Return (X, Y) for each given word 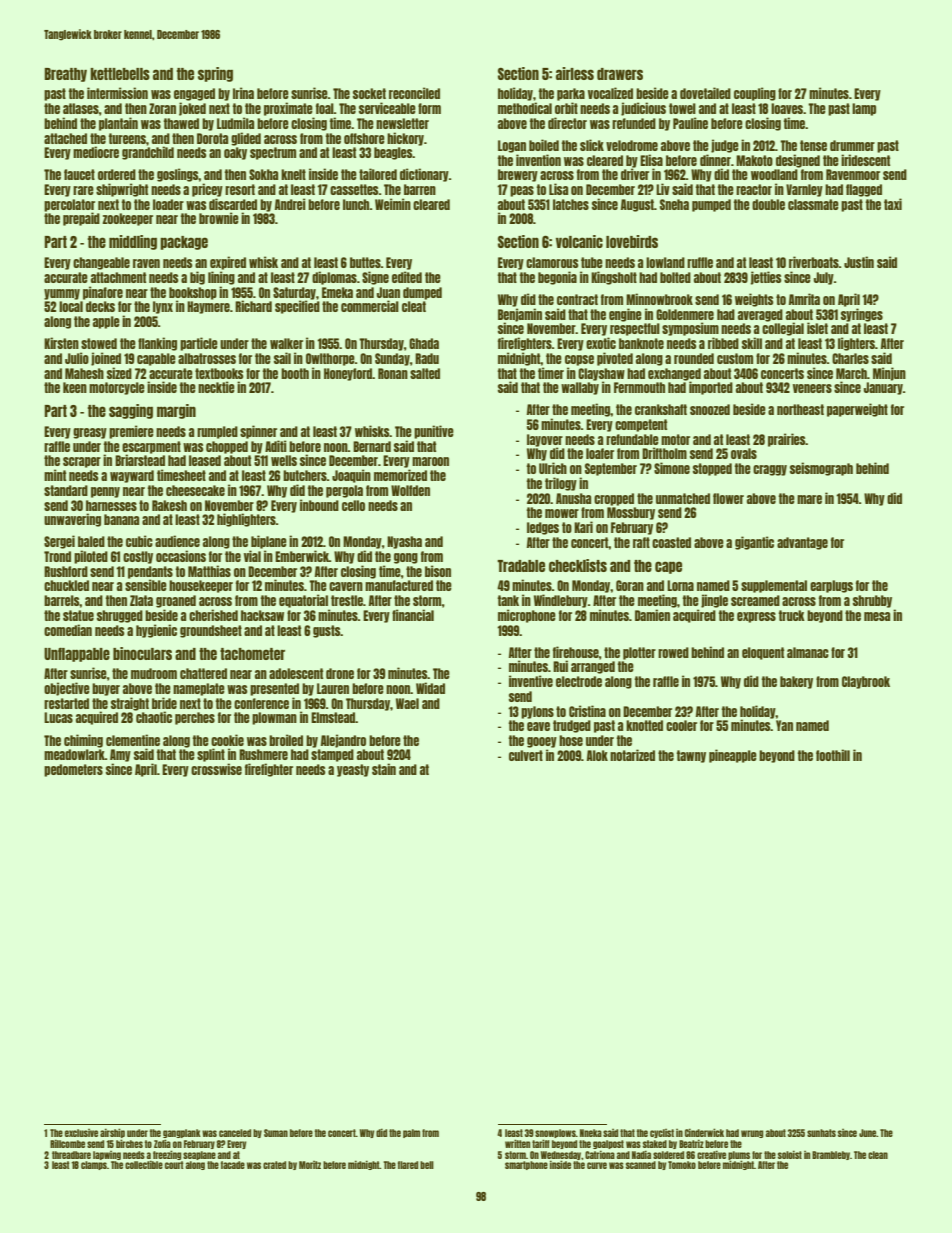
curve (597, 1165)
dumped (422, 293)
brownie (219, 218)
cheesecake (195, 490)
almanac (808, 652)
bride (164, 703)
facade (233, 1165)
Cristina (587, 711)
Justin (859, 262)
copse (579, 360)
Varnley (804, 190)
